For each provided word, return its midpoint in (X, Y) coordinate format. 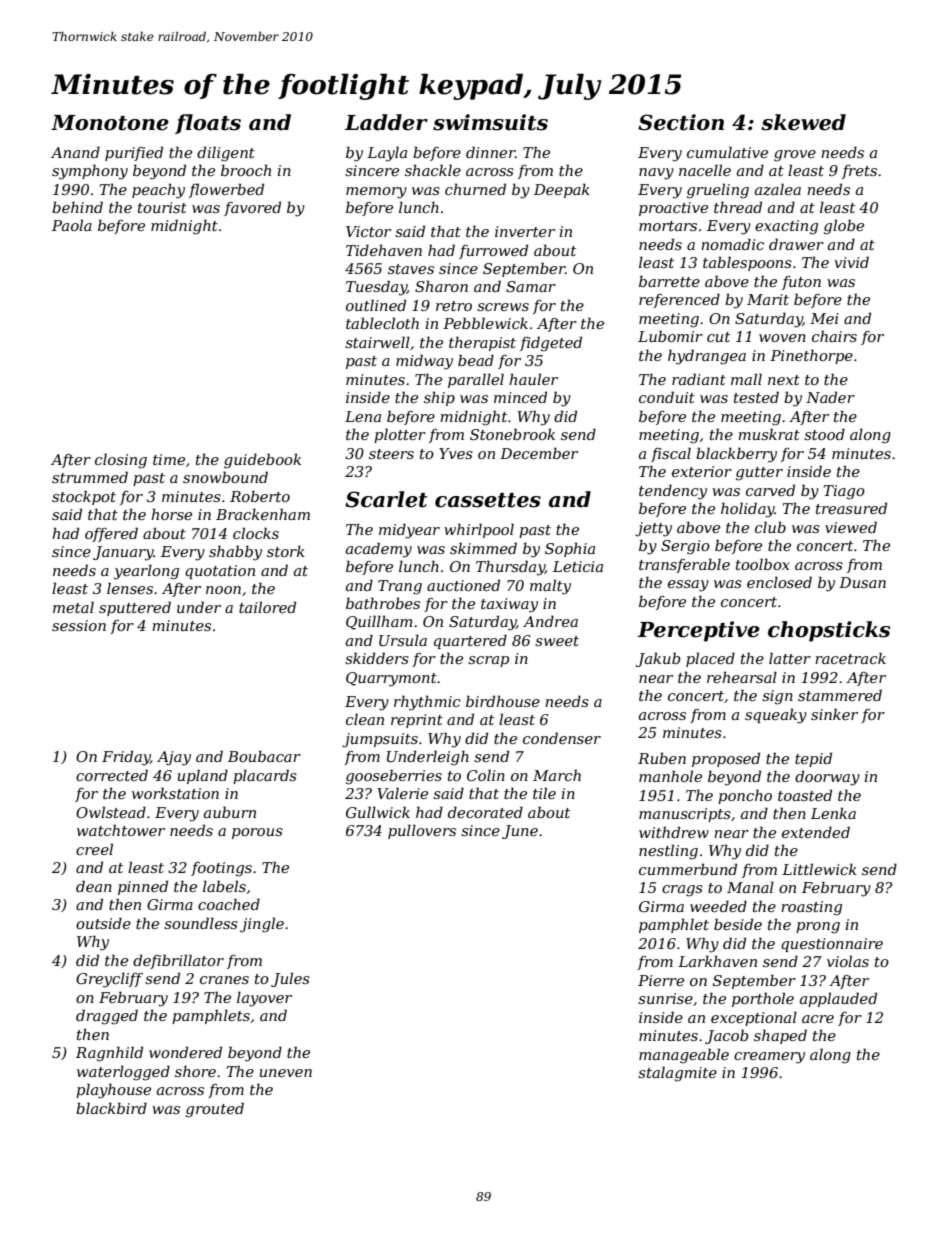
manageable (684, 1056)
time (169, 459)
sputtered (135, 608)
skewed (803, 122)
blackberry (736, 455)
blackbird (111, 1108)
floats (208, 124)
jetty (653, 529)
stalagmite (677, 1074)
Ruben (662, 758)
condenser (562, 738)
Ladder (386, 122)
